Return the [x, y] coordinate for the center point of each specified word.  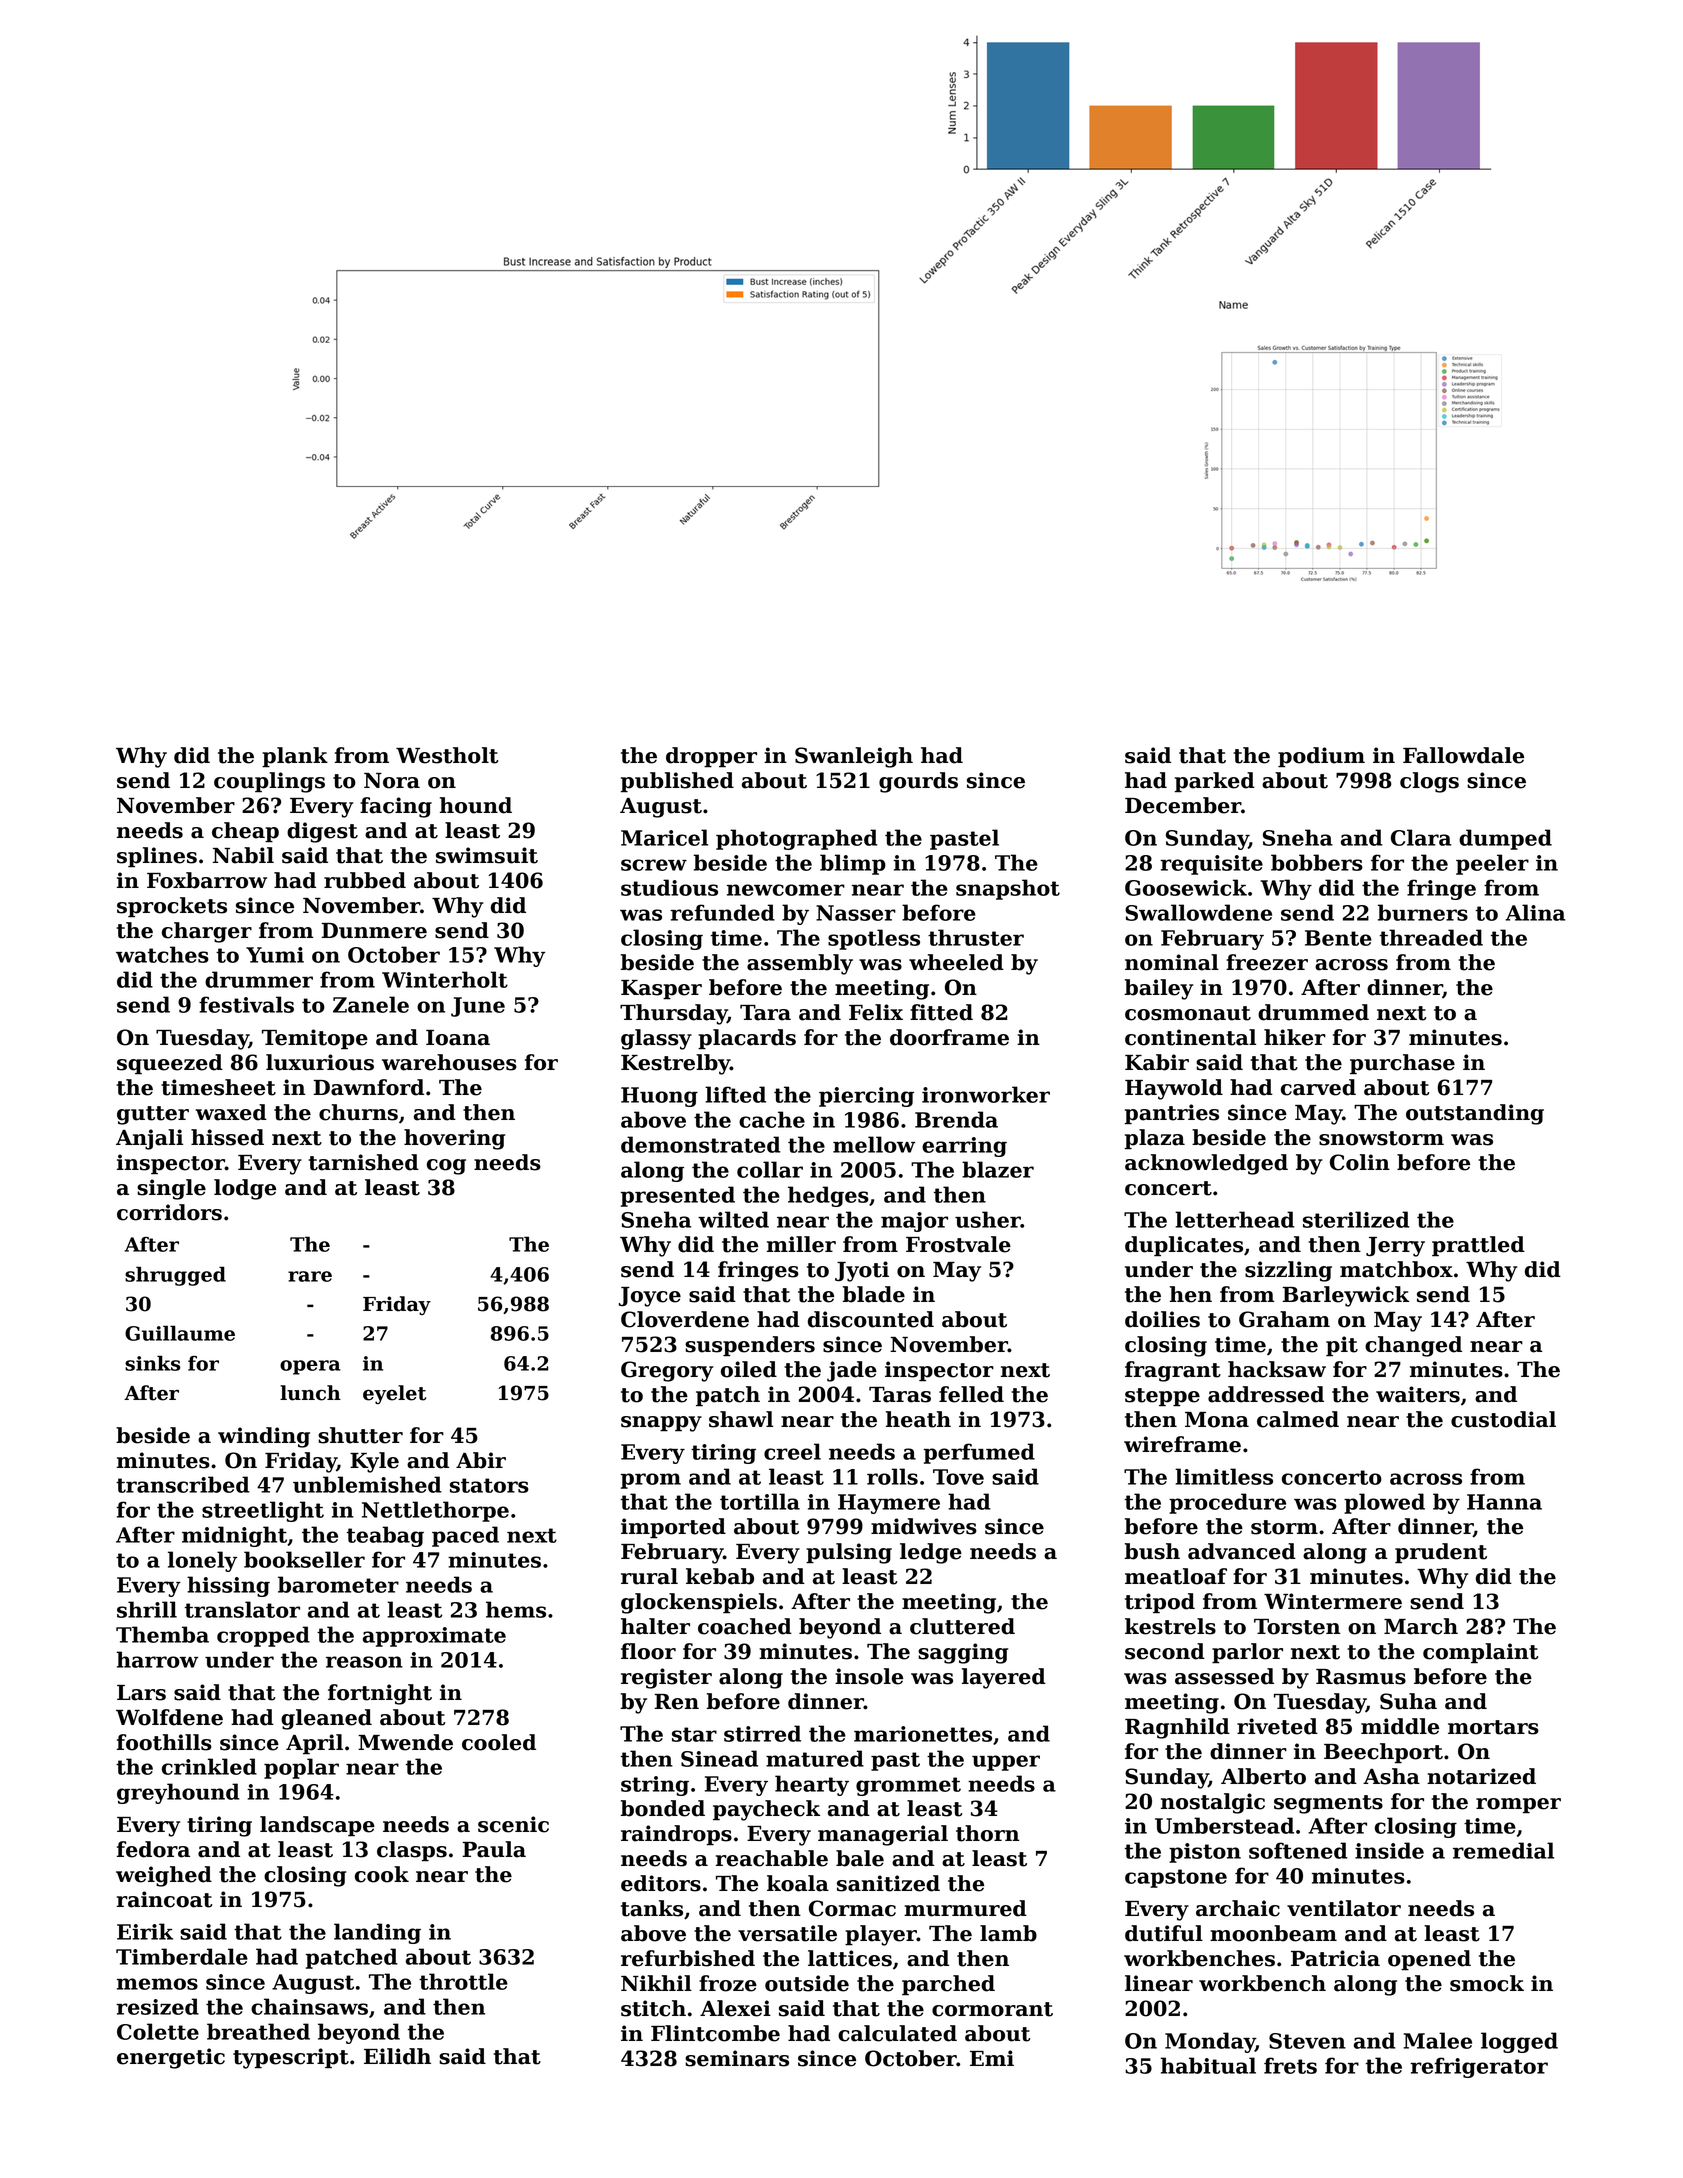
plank [295, 757]
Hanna [1504, 1502]
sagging [963, 1653]
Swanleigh [854, 757]
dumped [1505, 839]
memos [157, 1984]
